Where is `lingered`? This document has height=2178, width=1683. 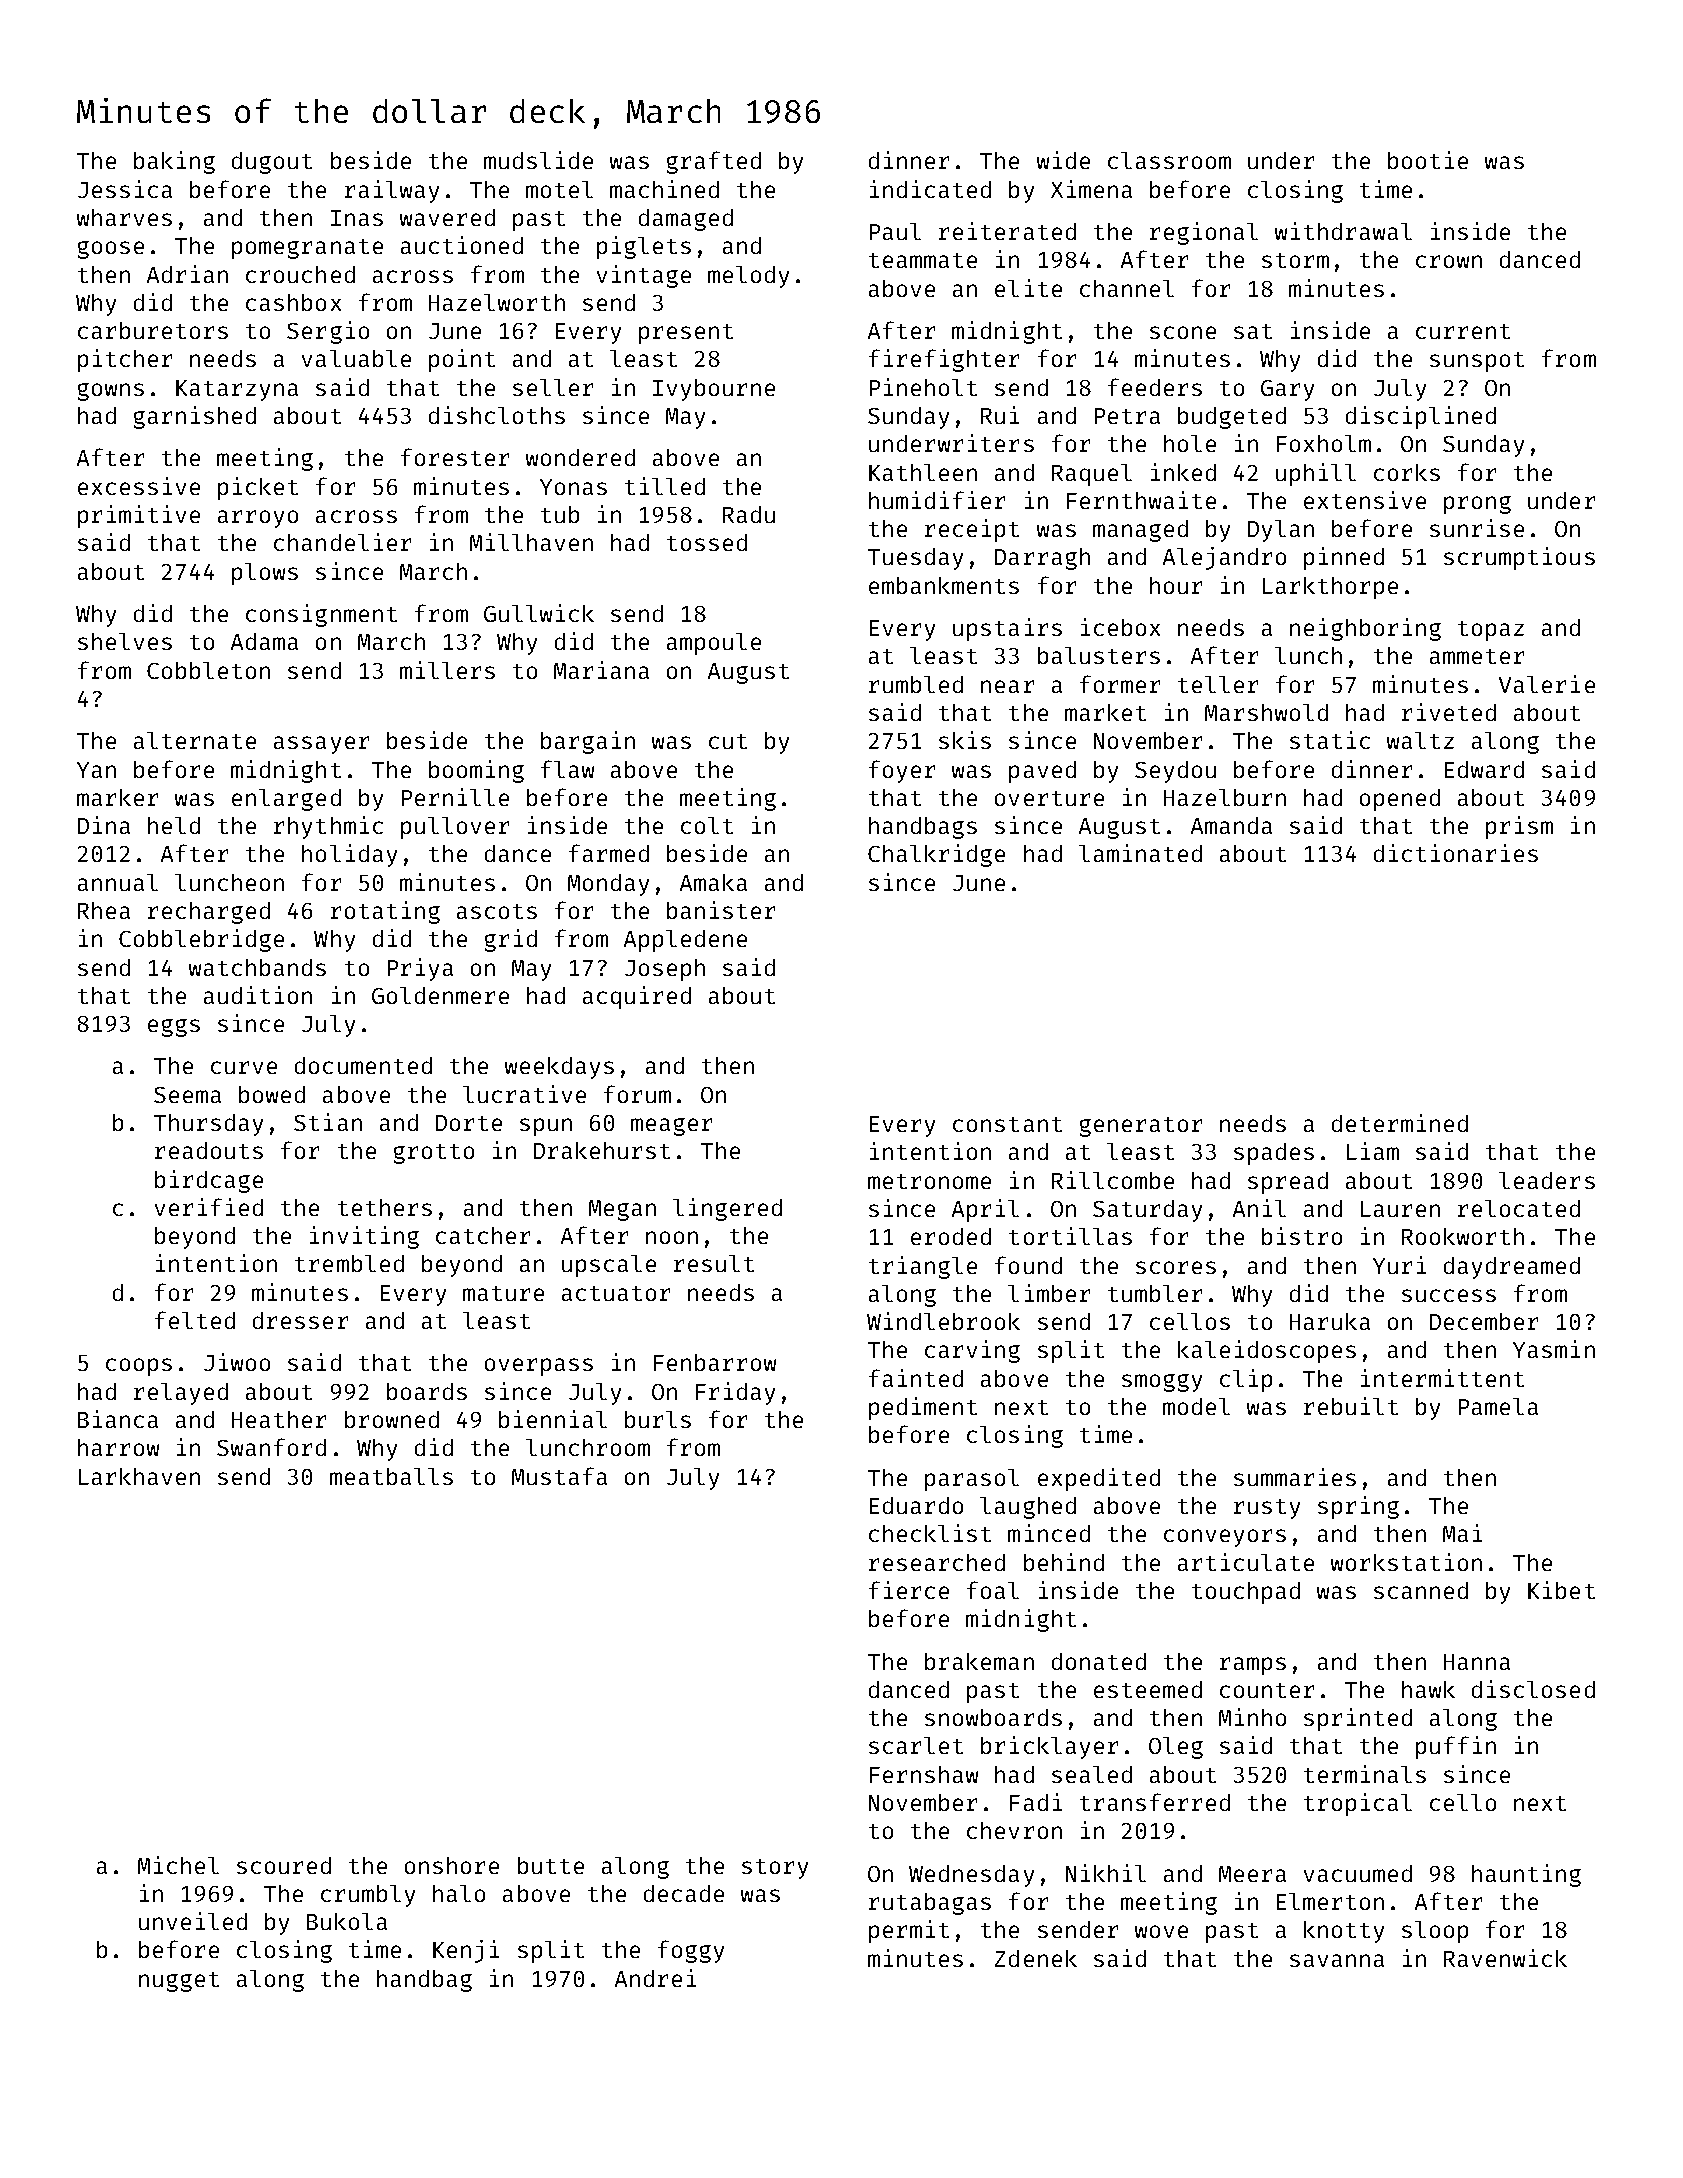 lingered is located at coordinates (727, 1209).
